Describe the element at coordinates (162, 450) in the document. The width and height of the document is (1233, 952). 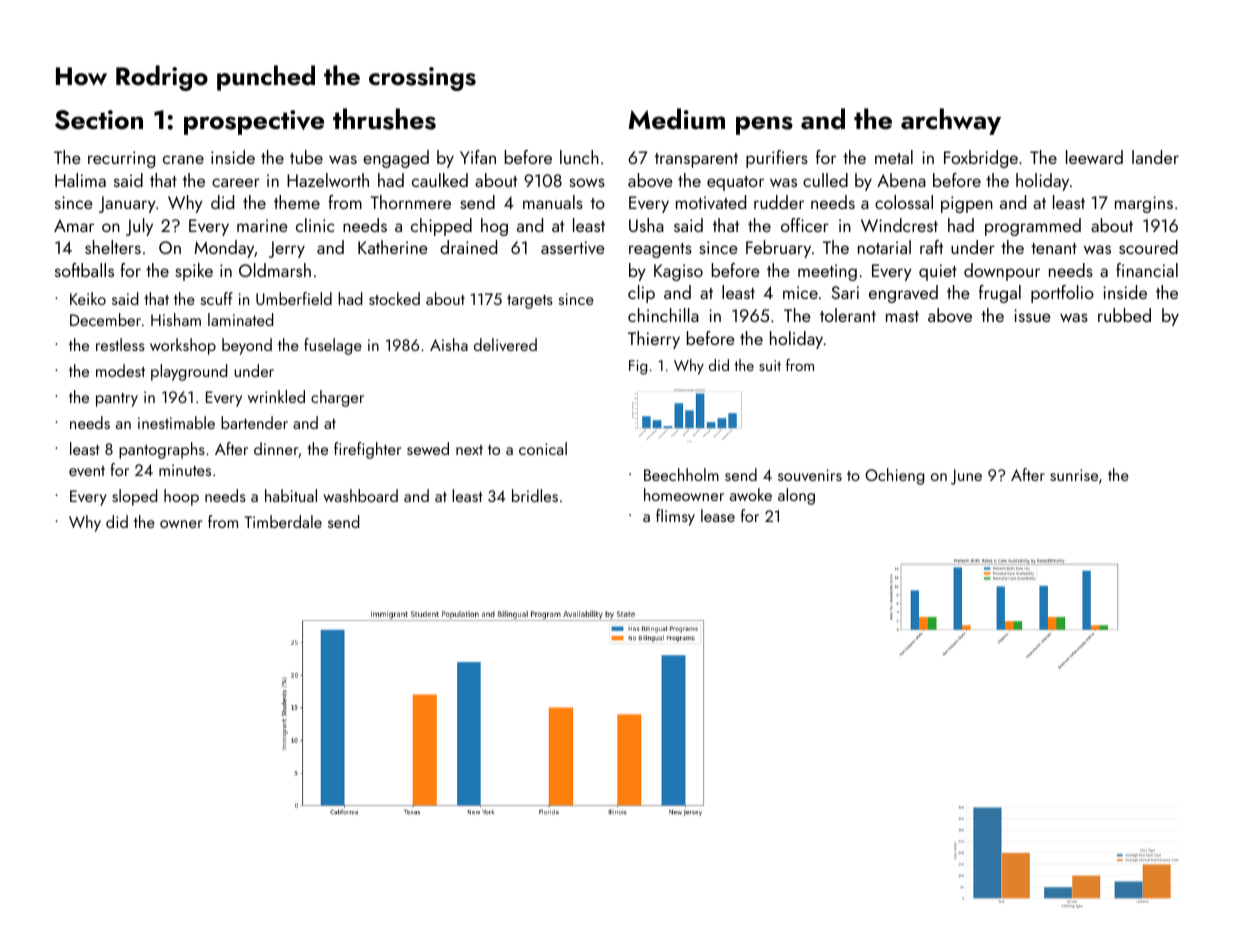
I see `pantographs` at that location.
